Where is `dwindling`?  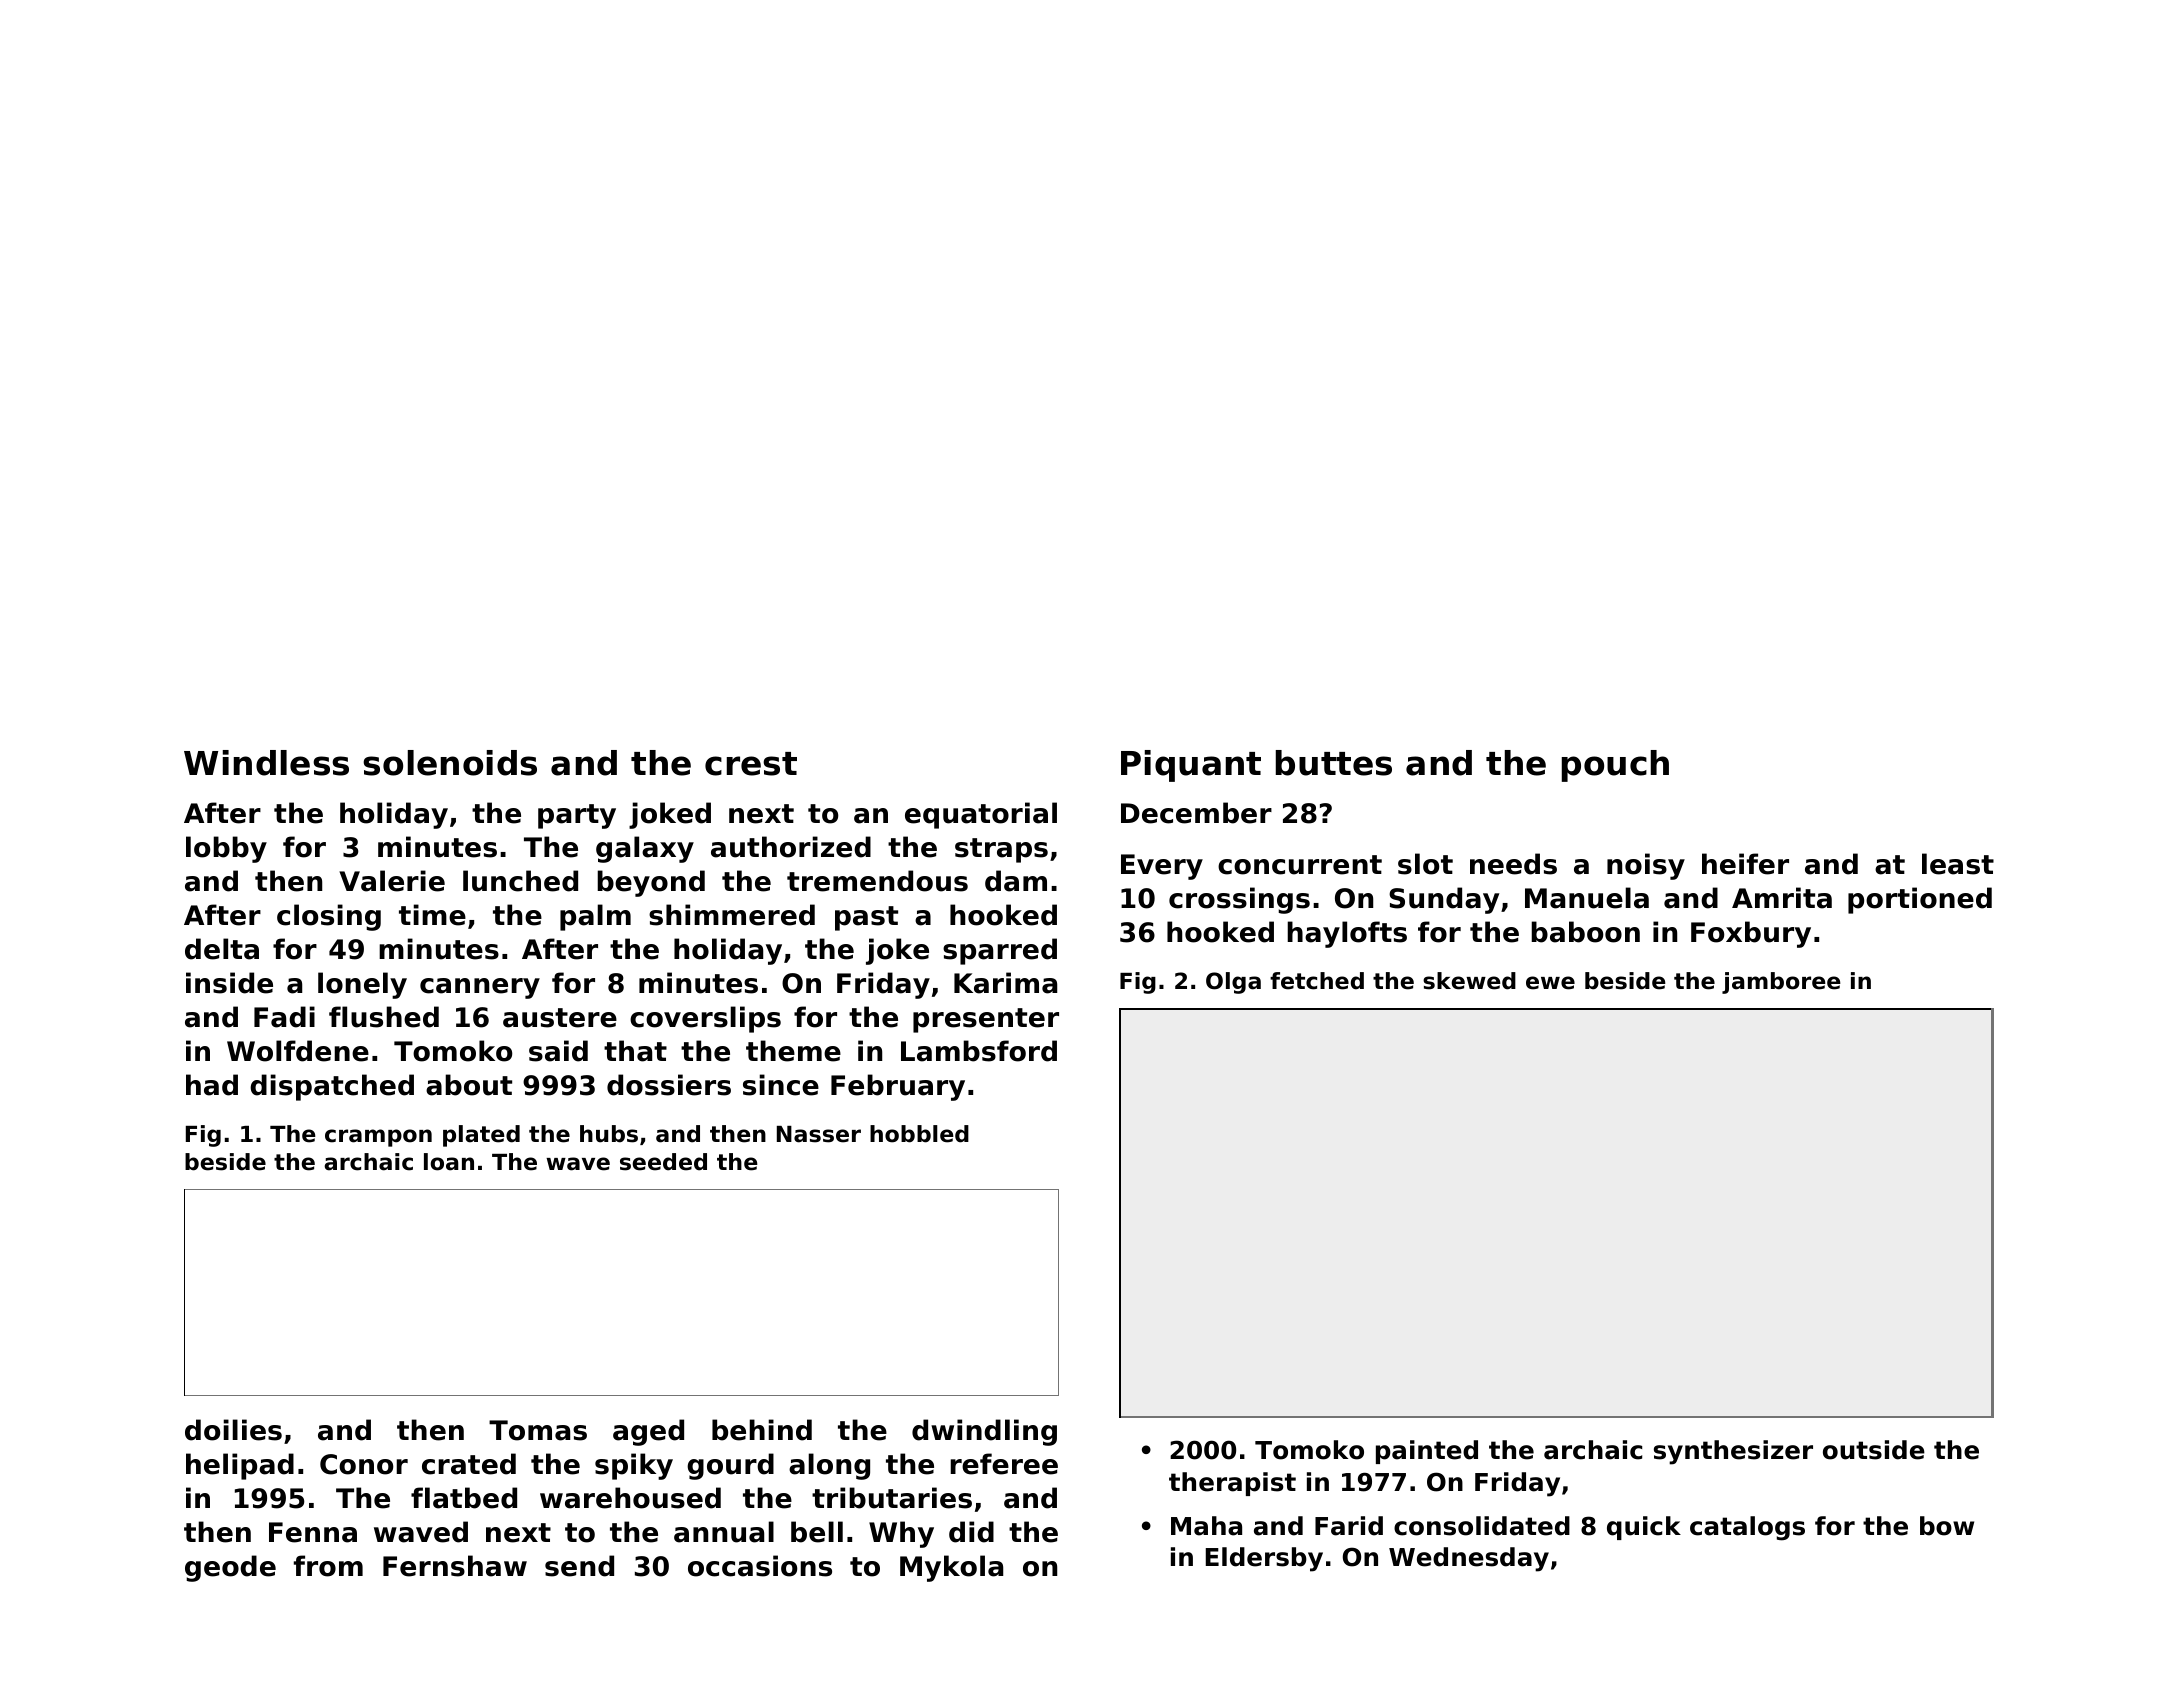 dwindling is located at coordinates (984, 1432).
